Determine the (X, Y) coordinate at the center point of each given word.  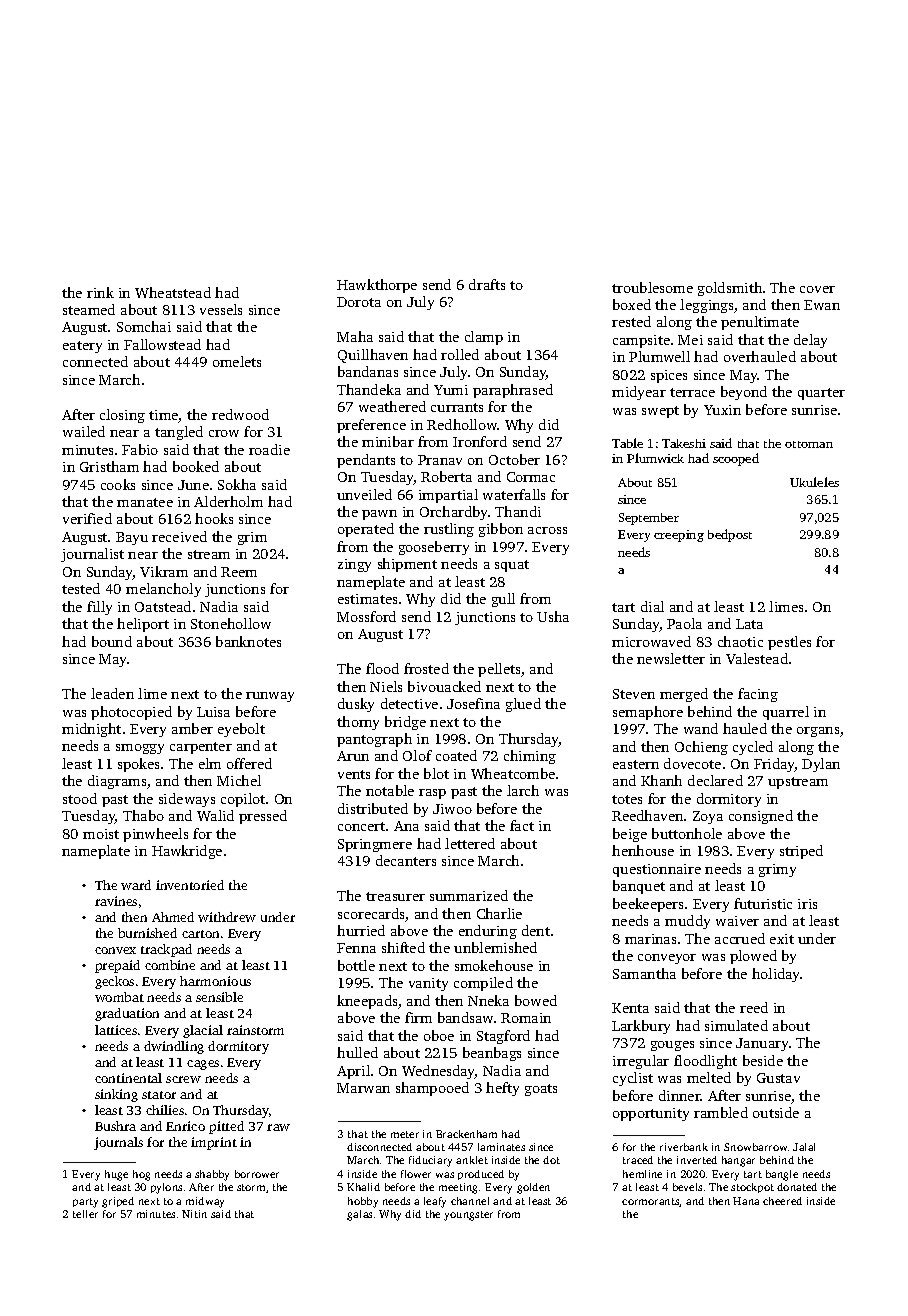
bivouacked (444, 686)
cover (817, 289)
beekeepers (648, 905)
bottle (356, 965)
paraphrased (513, 391)
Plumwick (655, 458)
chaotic (740, 641)
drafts (487, 284)
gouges (672, 1046)
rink (100, 292)
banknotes (248, 641)
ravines (116, 901)
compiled (483, 984)
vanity (428, 984)
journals (118, 1143)
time (164, 416)
